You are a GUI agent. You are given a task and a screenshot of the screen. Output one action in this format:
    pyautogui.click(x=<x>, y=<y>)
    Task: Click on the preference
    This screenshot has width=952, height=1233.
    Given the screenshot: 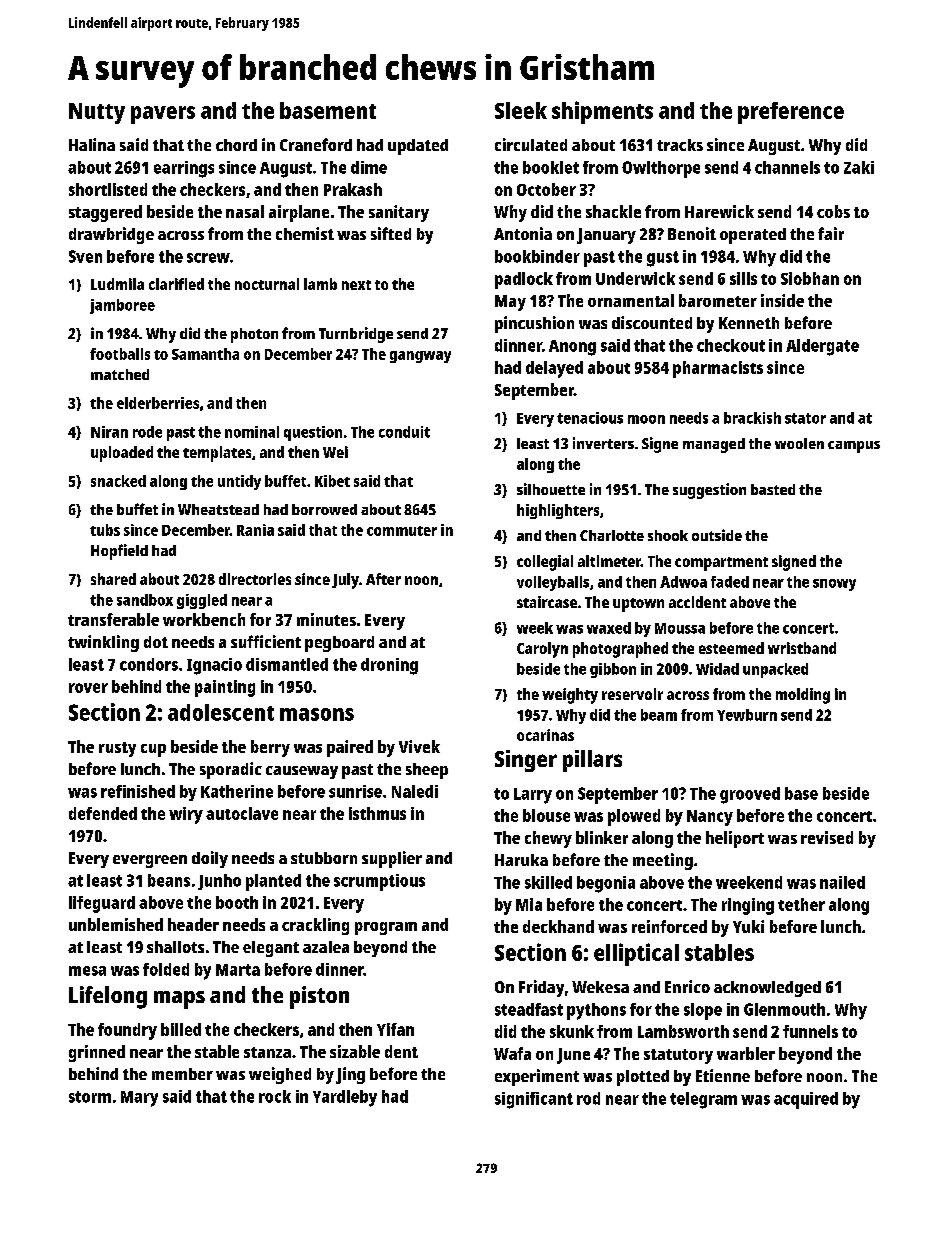 What is the action you would take?
    pyautogui.click(x=791, y=113)
